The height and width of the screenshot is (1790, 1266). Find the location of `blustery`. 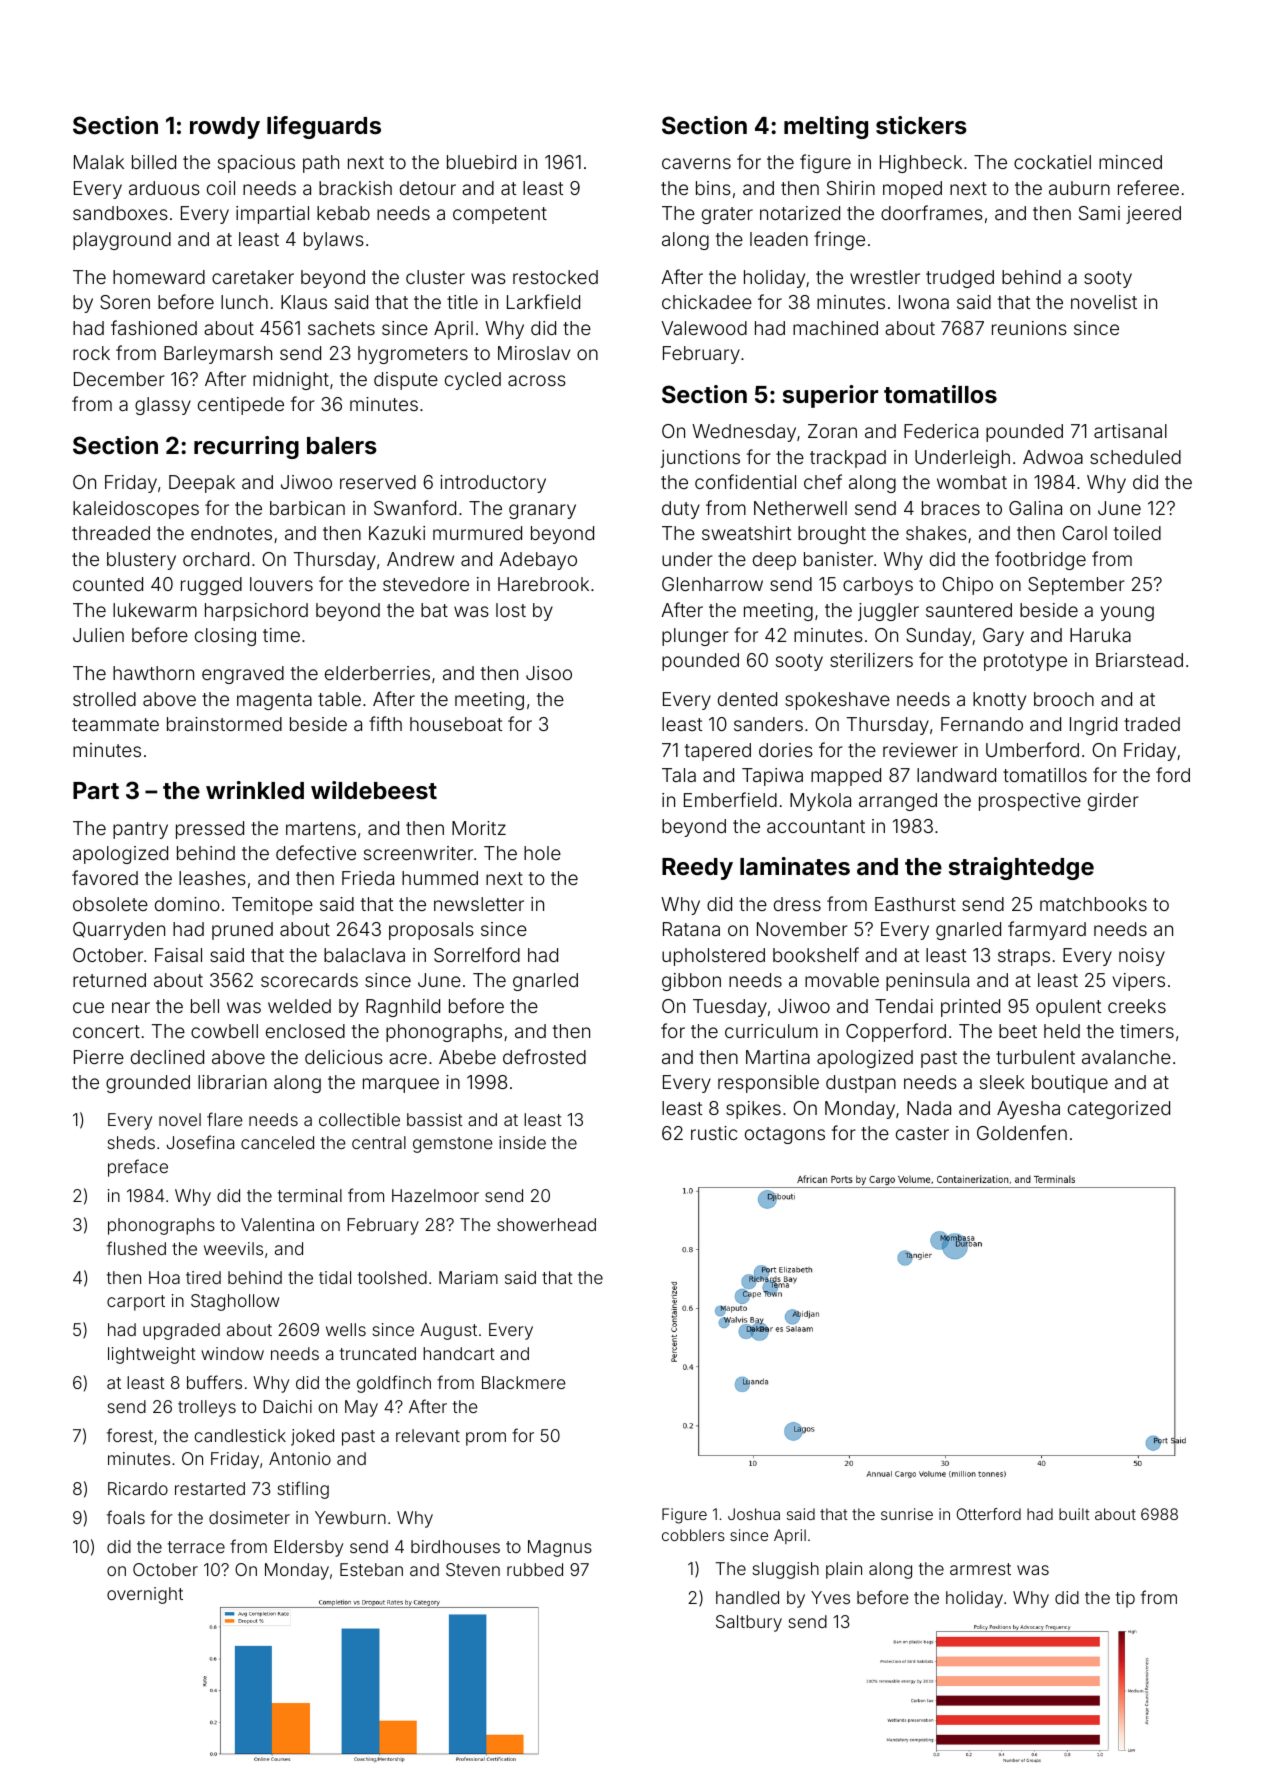

blustery is located at coordinates (141, 561).
